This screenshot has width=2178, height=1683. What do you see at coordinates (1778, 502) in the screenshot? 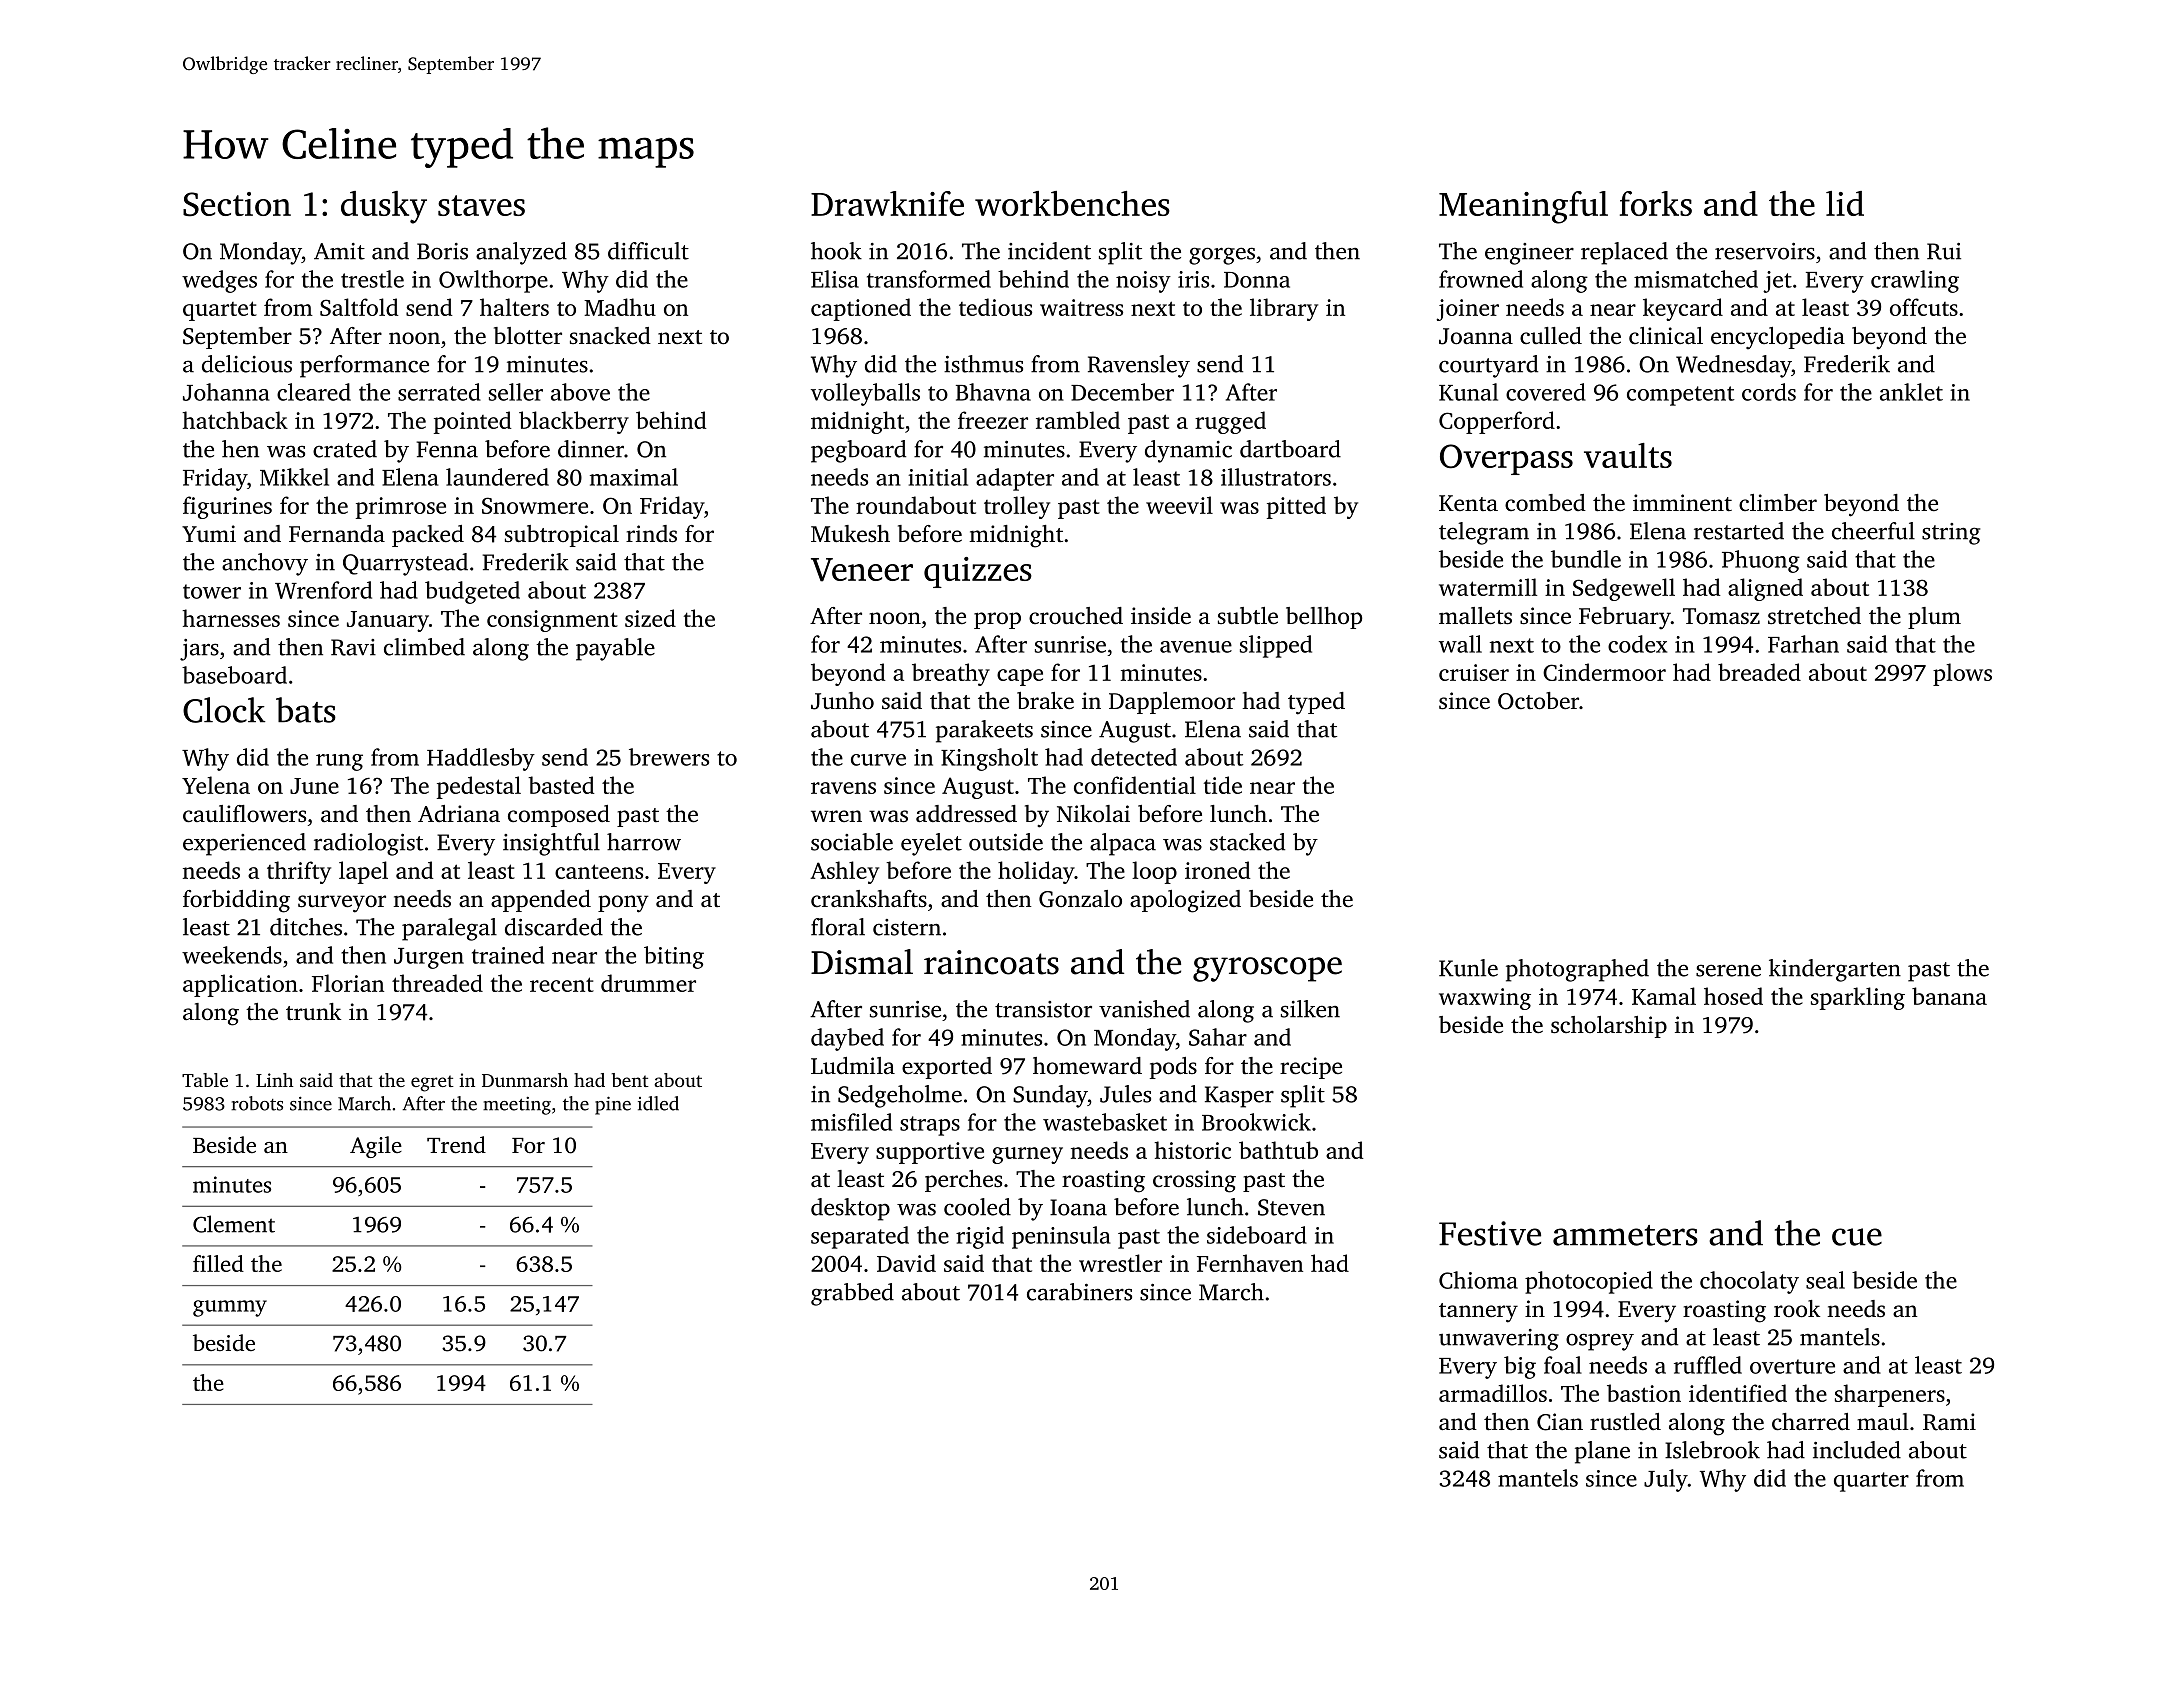
I see `climber` at bounding box center [1778, 502].
